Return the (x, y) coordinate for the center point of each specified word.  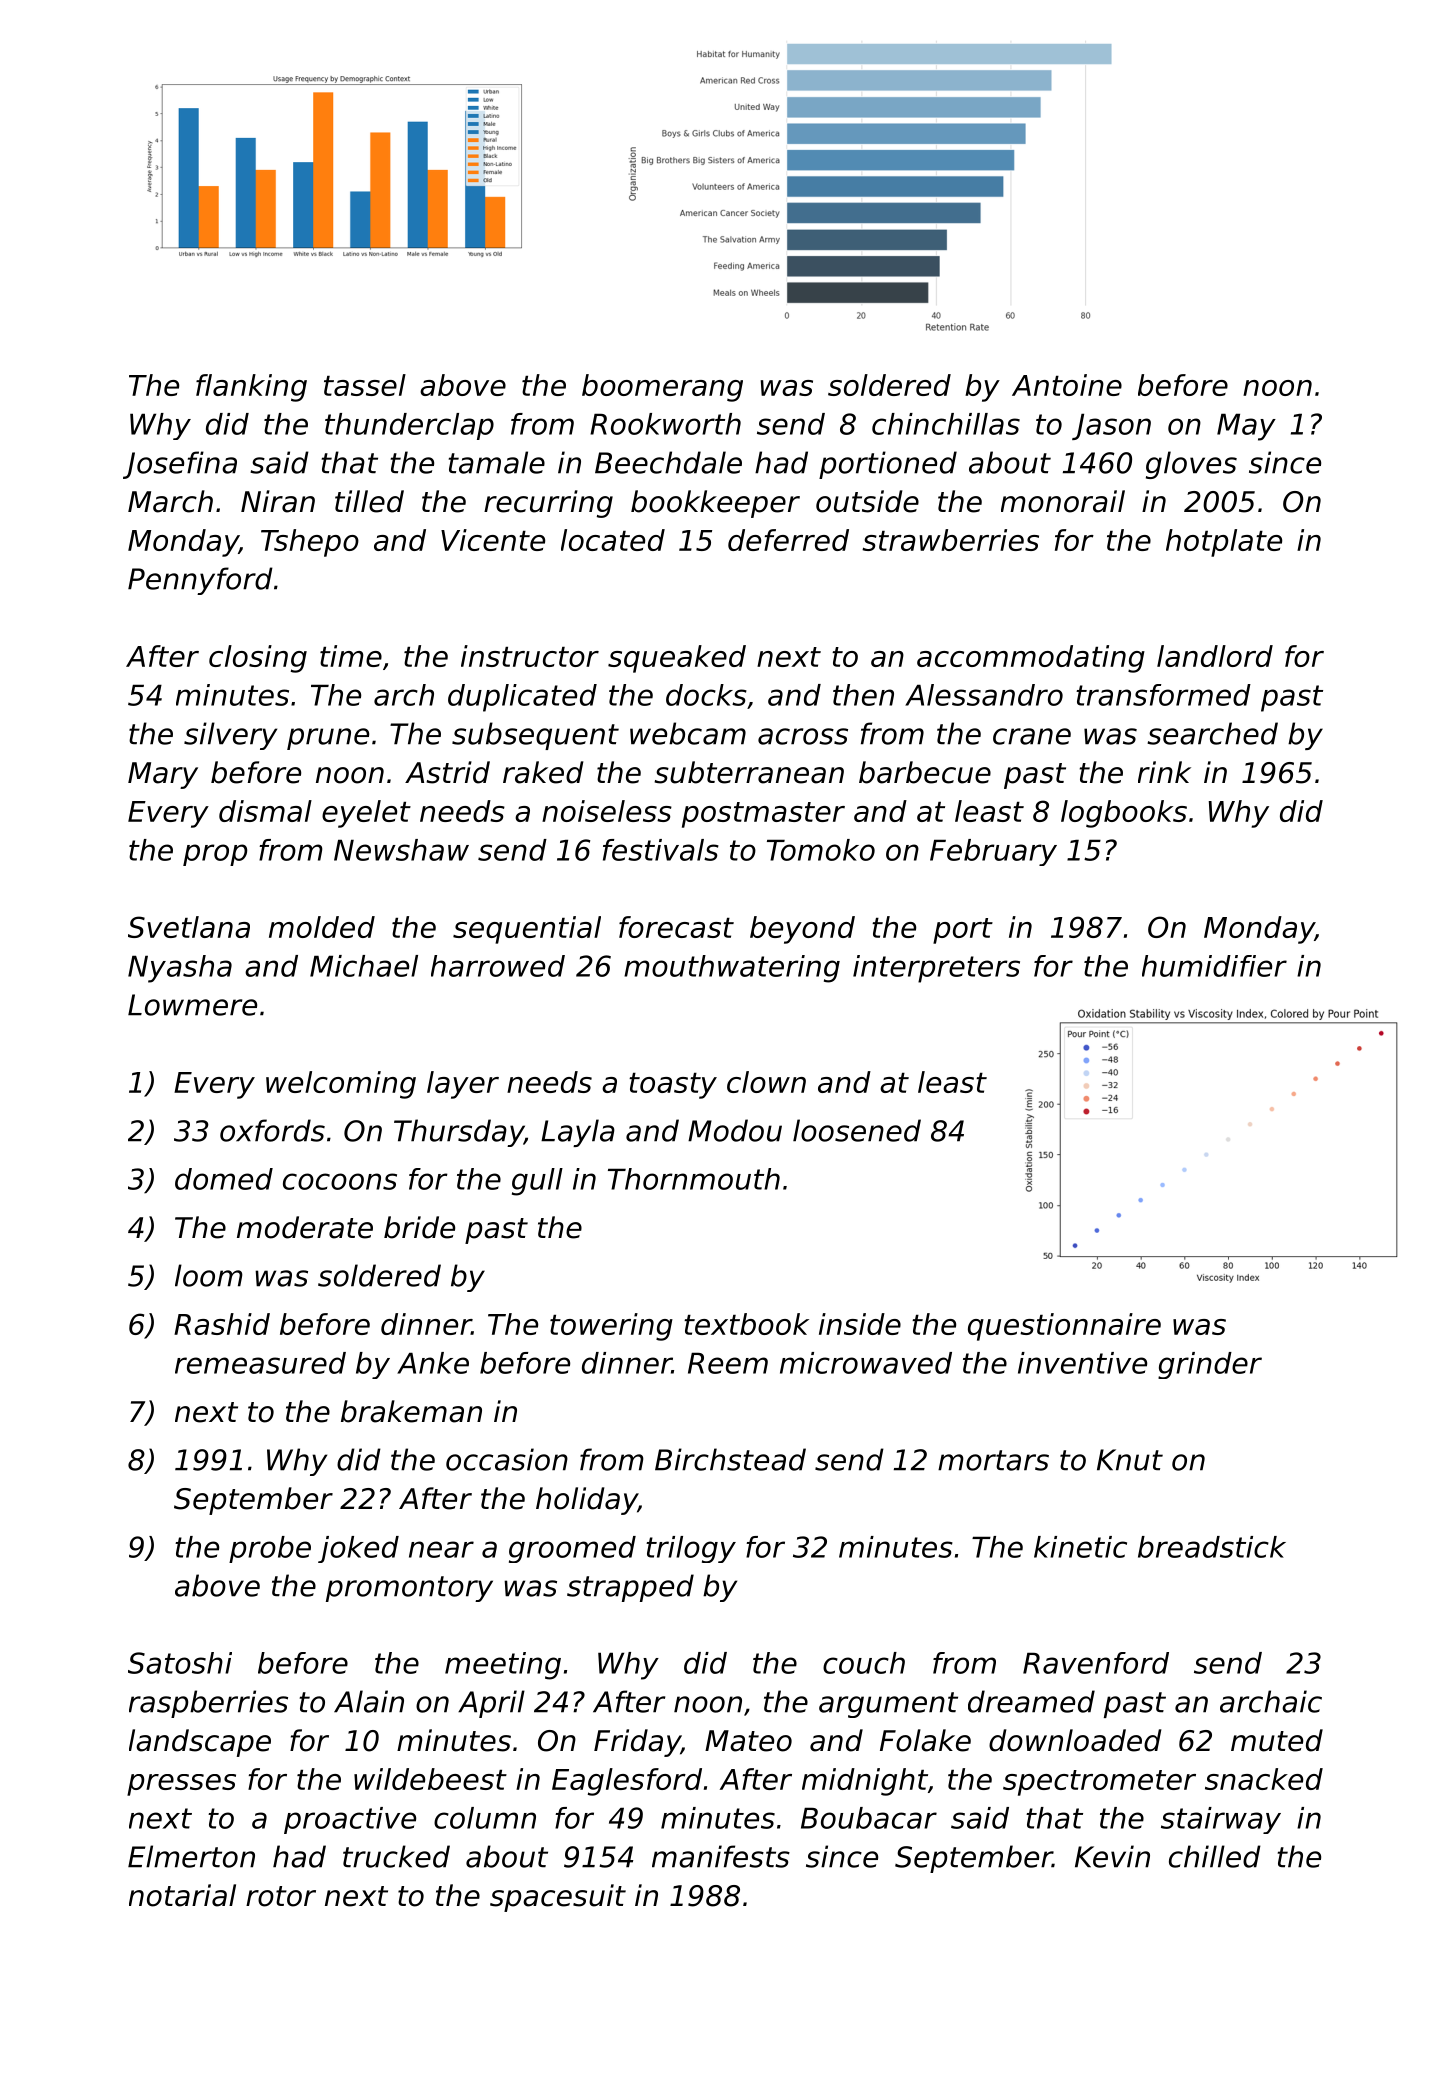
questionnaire (1064, 1327)
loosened (857, 1130)
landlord (1215, 656)
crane (1032, 736)
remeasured (260, 1363)
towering (611, 1327)
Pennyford (200, 581)
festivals (661, 850)
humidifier (1214, 966)
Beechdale (668, 462)
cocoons (340, 1181)
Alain (369, 1701)
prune (328, 739)
